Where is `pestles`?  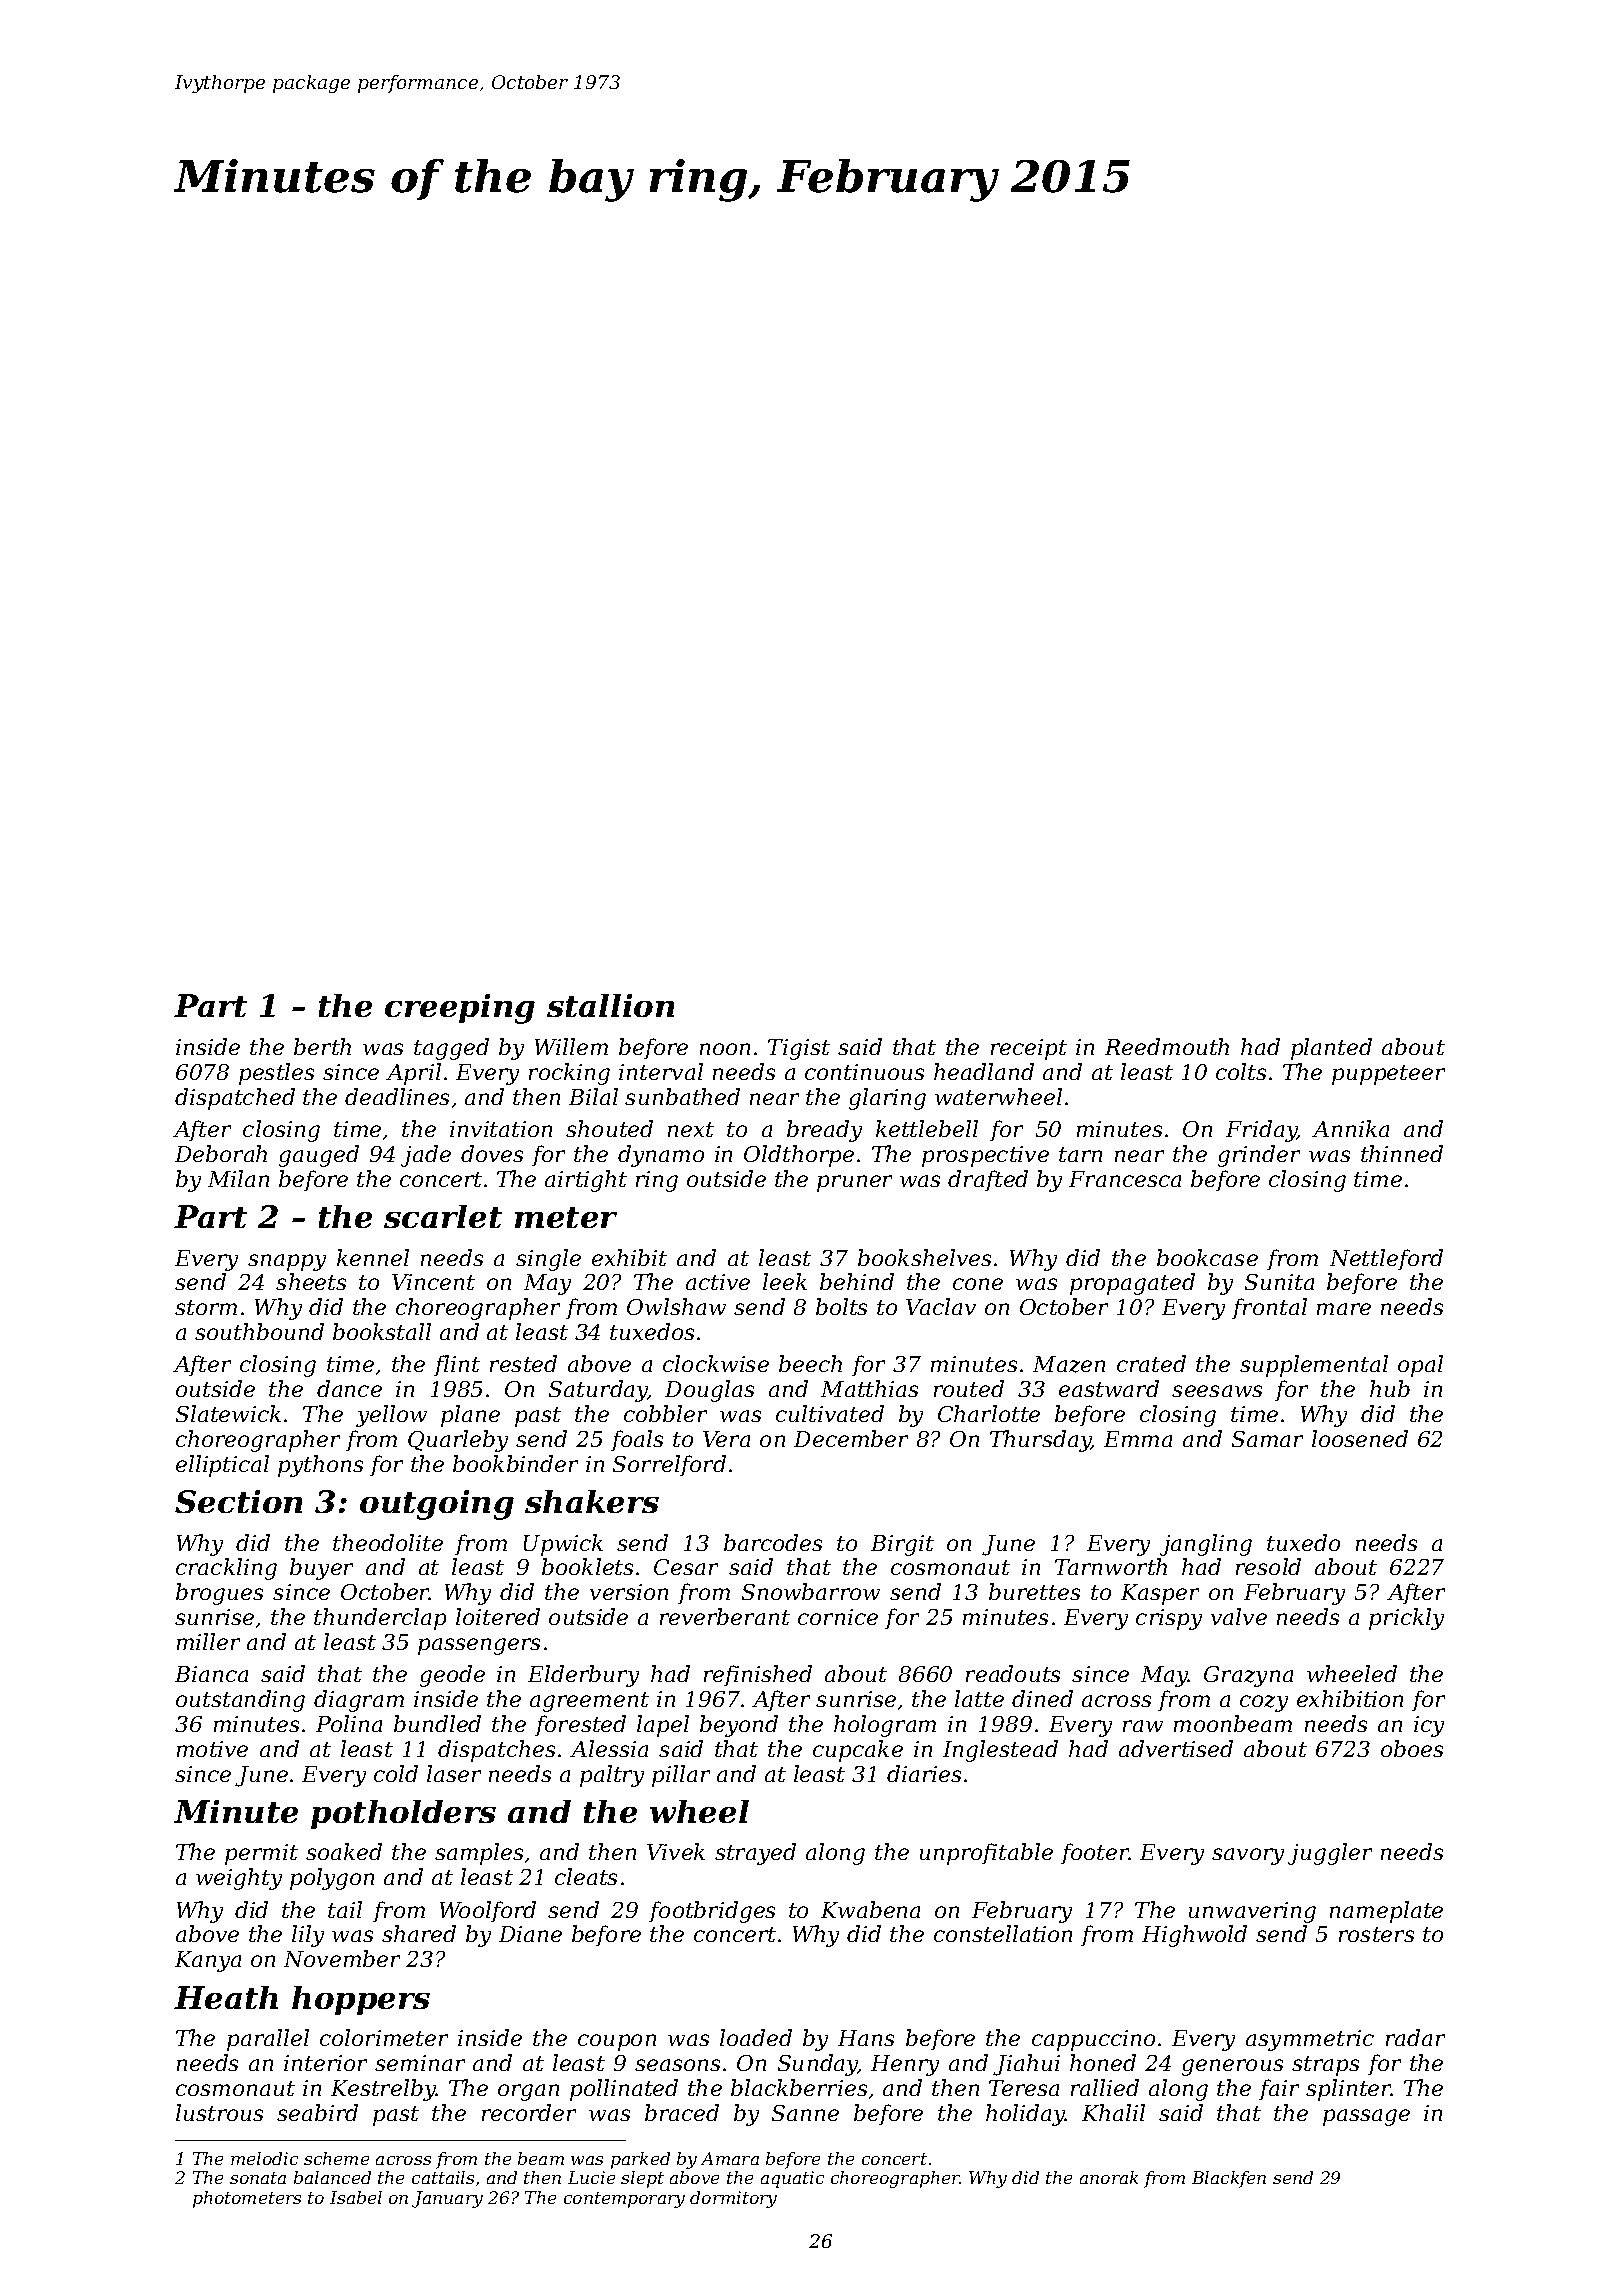
pestles is located at coordinates (276, 1074).
